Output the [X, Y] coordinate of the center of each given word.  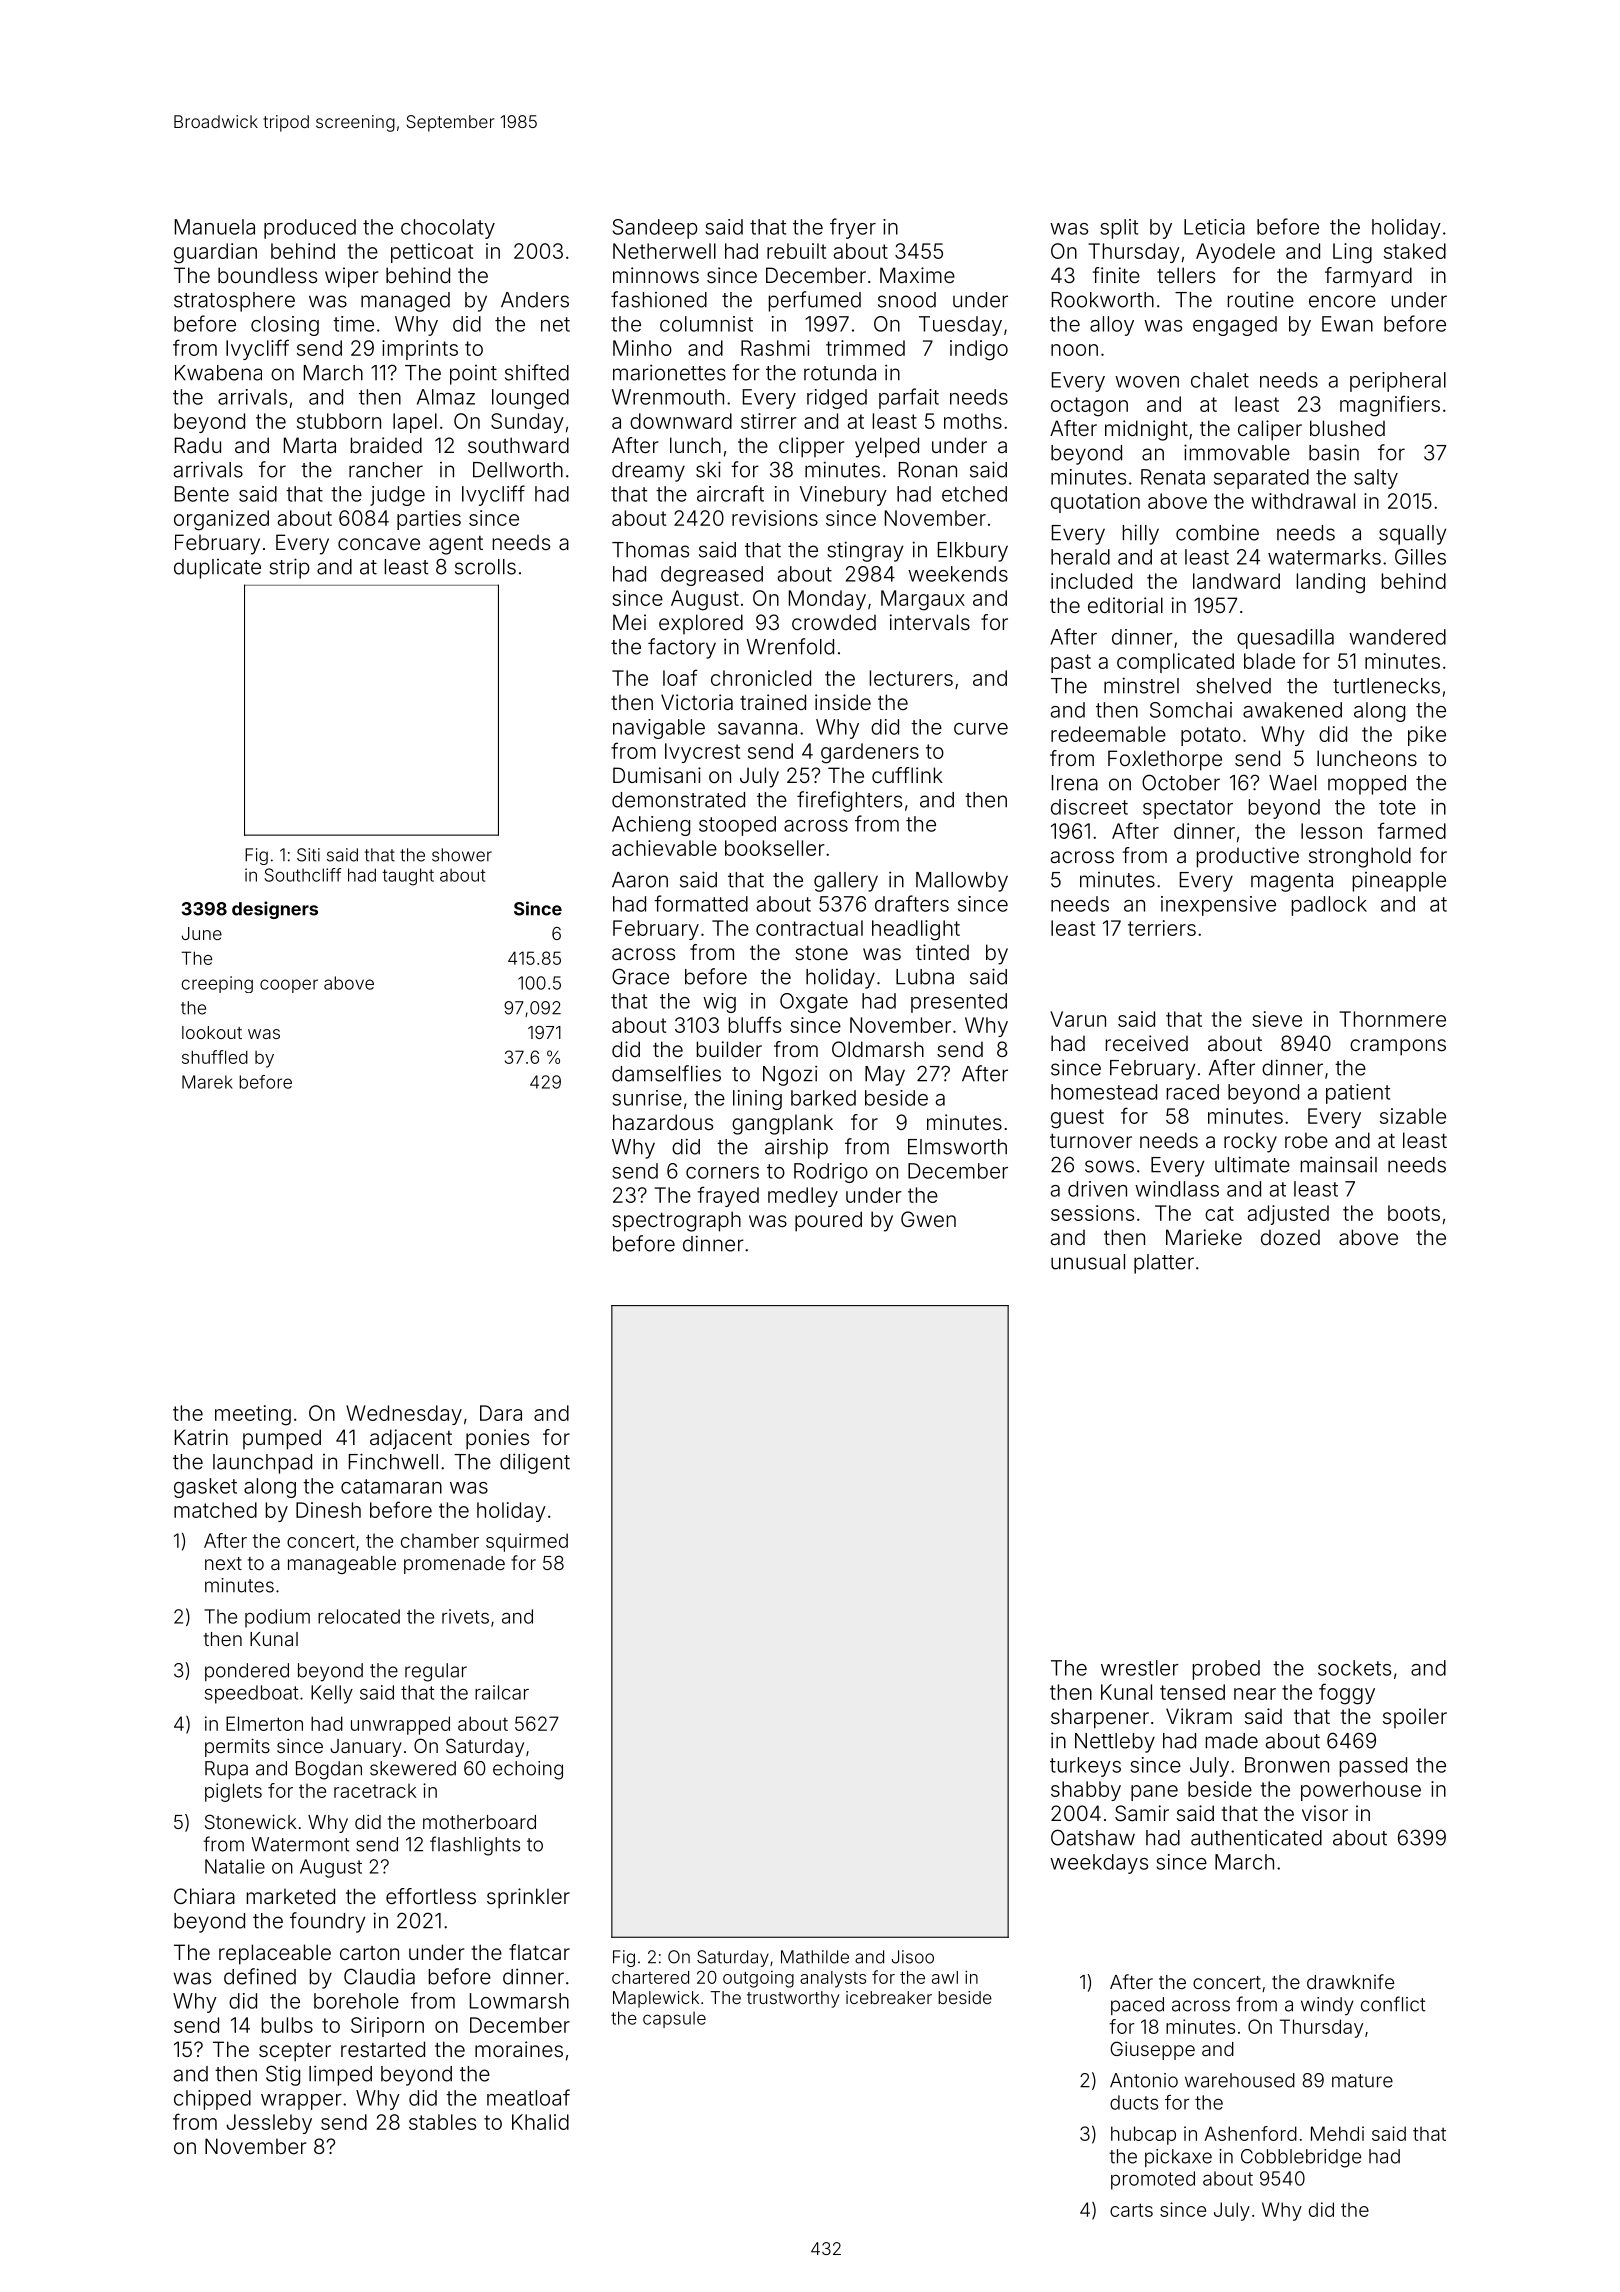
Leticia [1214, 227]
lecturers [911, 678]
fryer [853, 228]
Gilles [1420, 557]
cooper [289, 986]
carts [1131, 2210]
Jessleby [269, 2124]
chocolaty [448, 229]
